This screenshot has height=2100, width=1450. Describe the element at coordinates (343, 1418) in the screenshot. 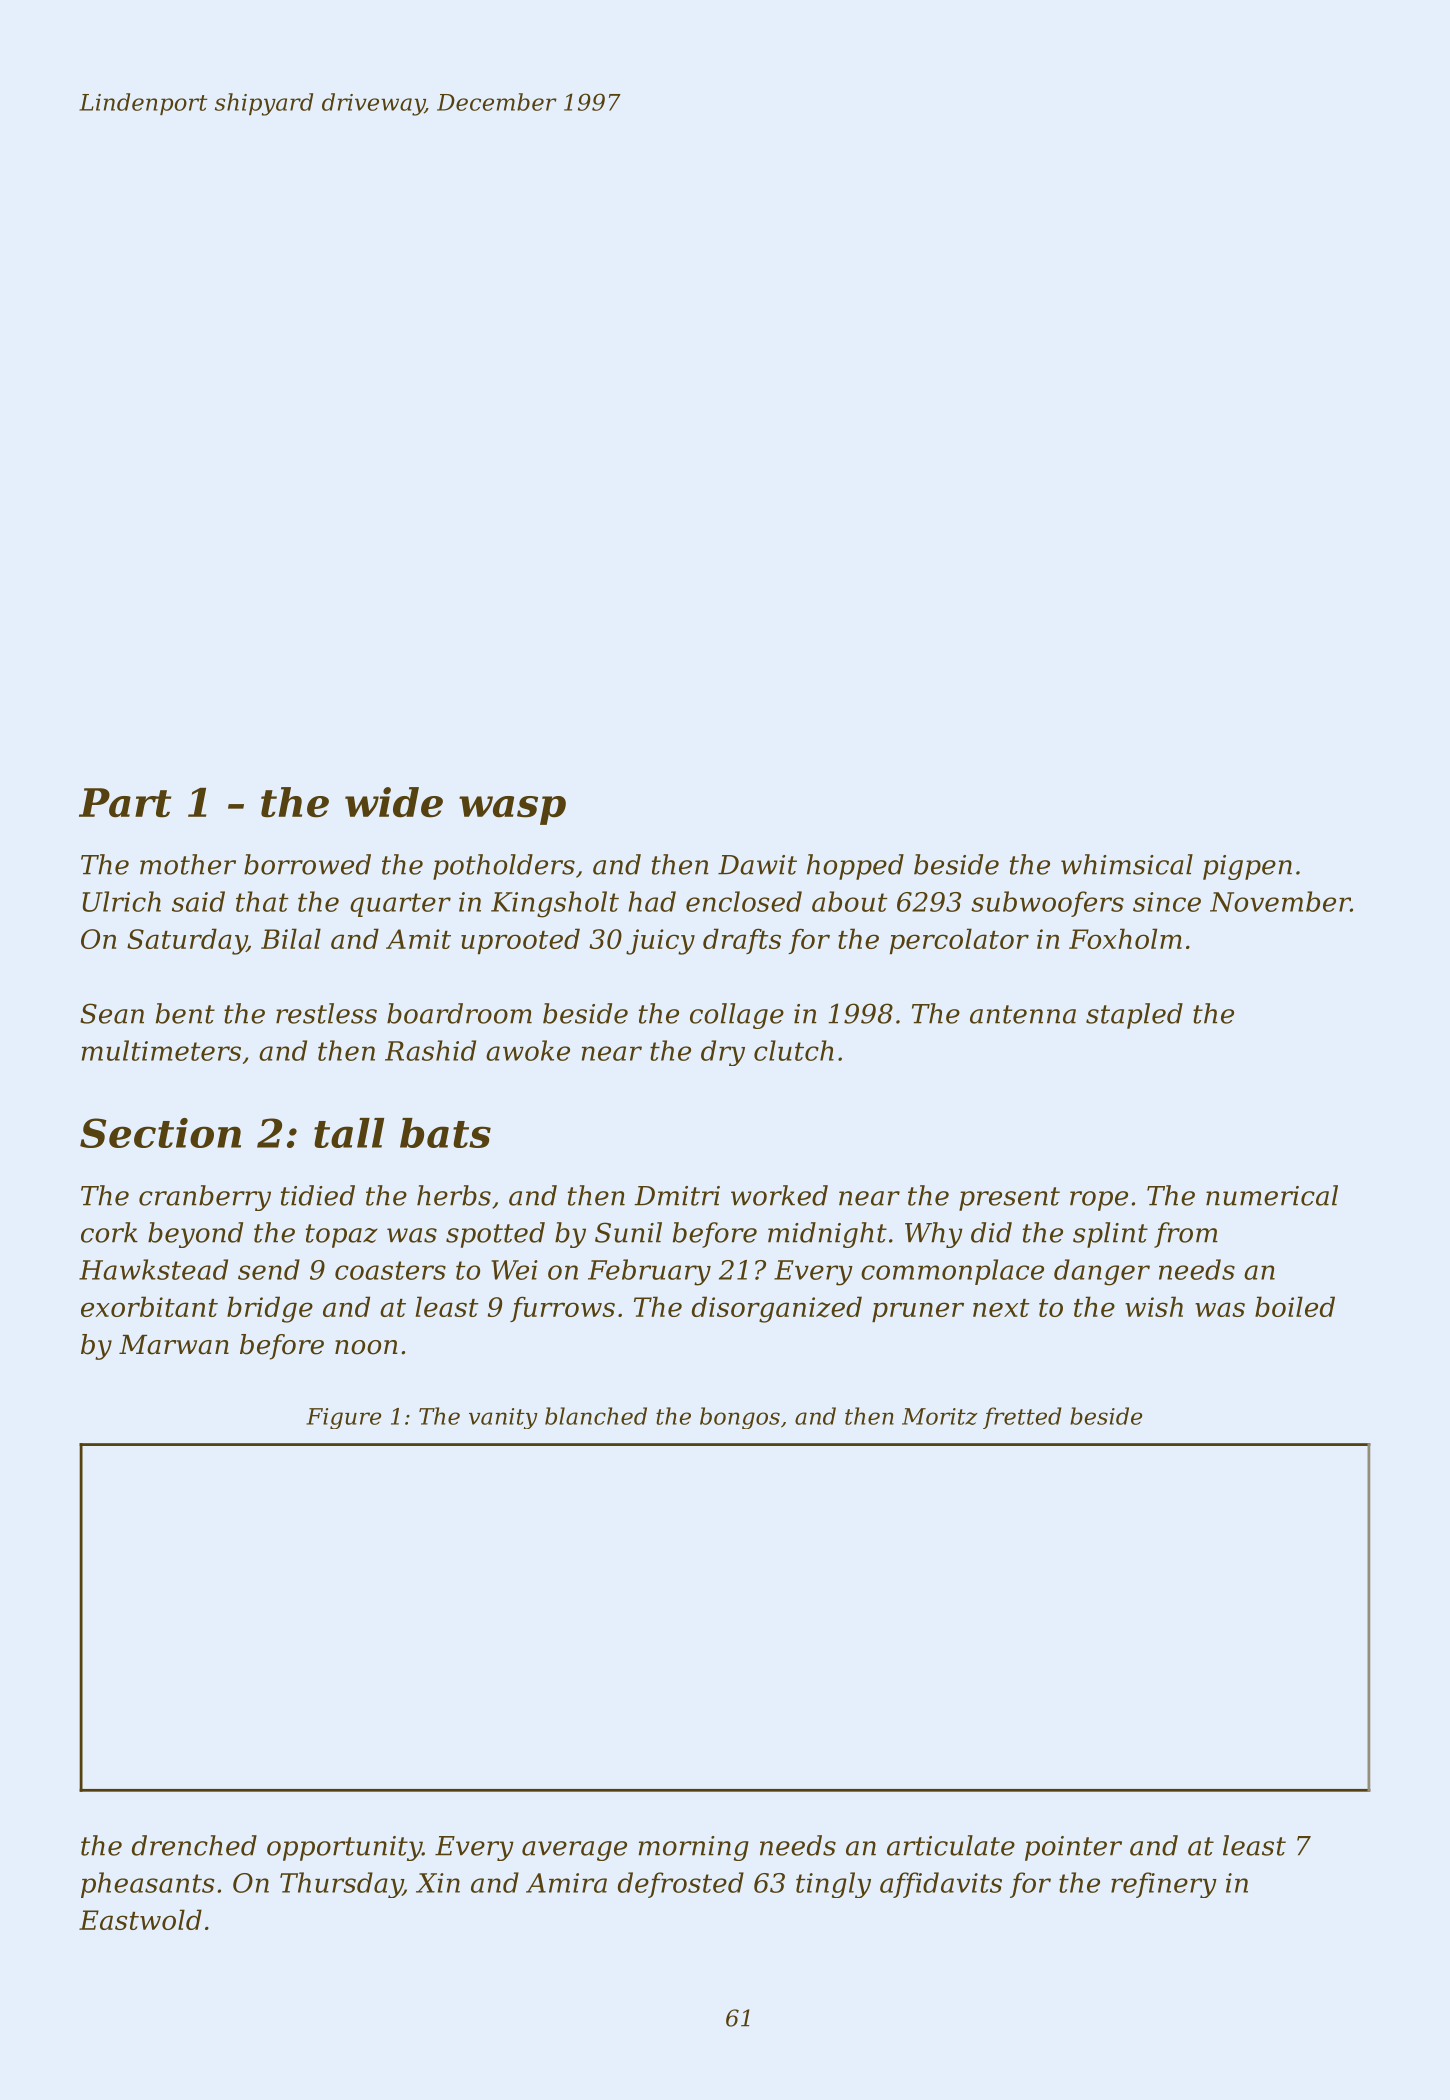

I see `Figure` at that location.
